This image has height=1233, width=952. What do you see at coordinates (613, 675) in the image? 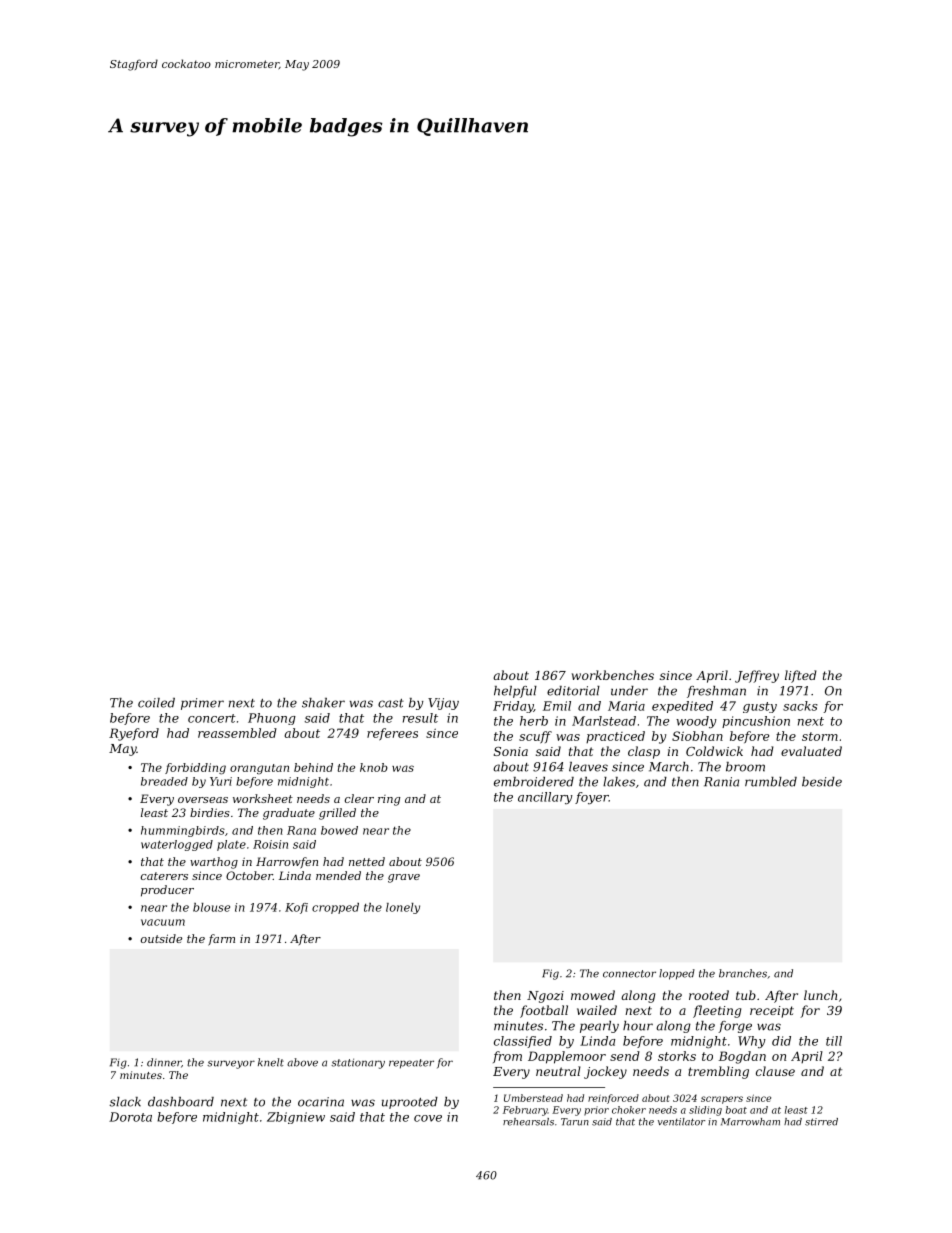
I see `workbenches` at bounding box center [613, 675].
